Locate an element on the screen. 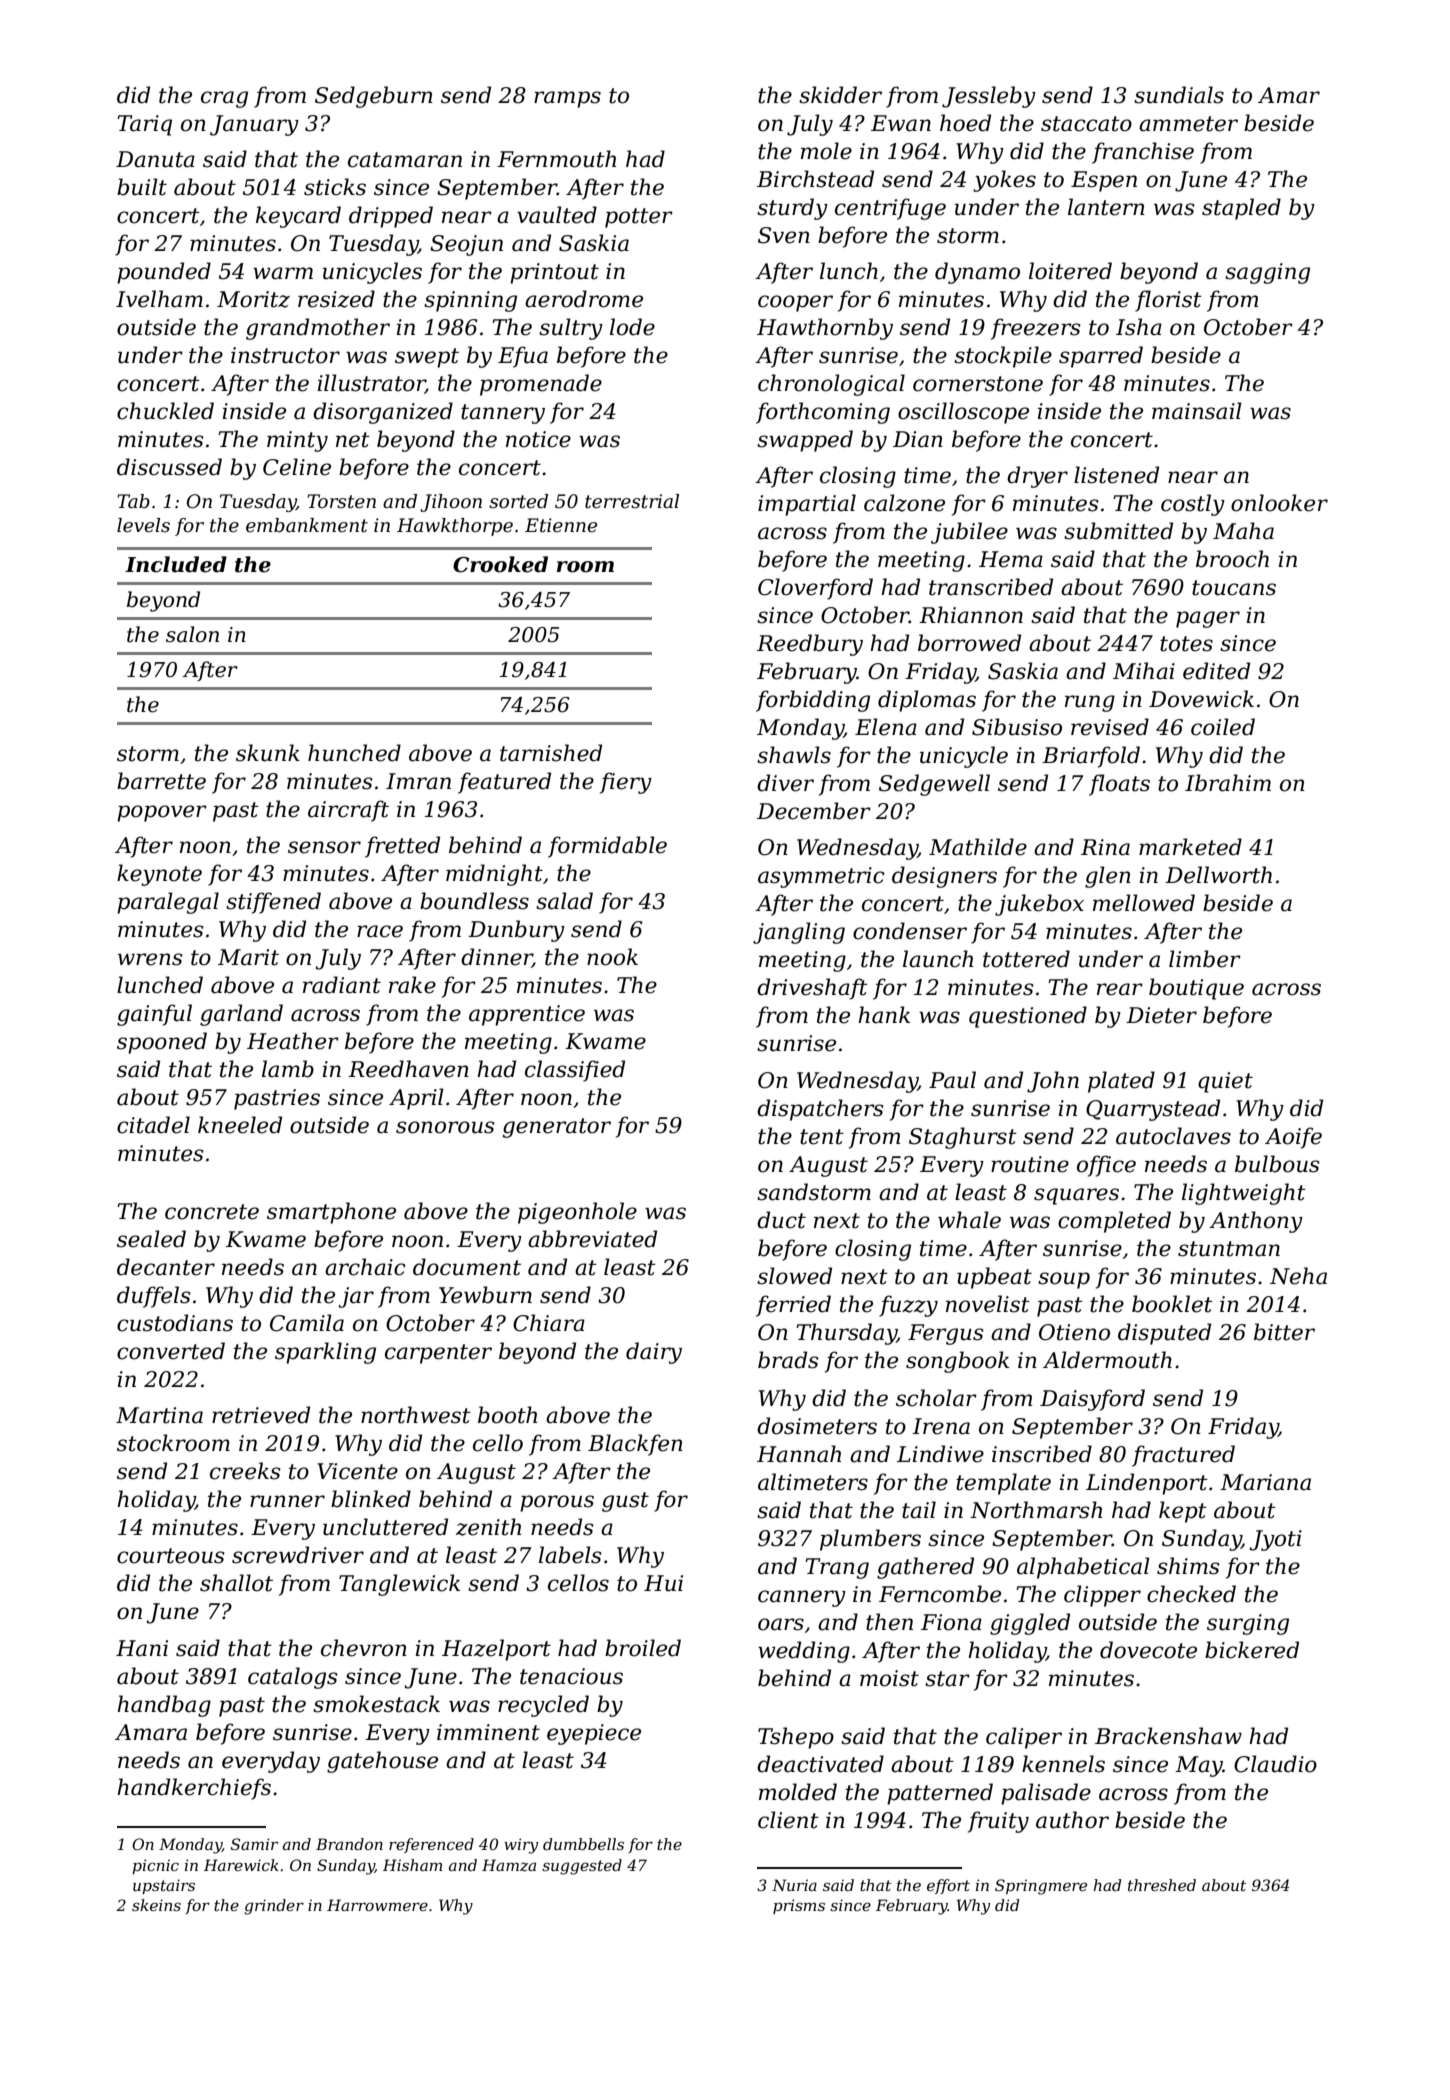 This screenshot has width=1450, height=2100. fractured is located at coordinates (1183, 1456).
